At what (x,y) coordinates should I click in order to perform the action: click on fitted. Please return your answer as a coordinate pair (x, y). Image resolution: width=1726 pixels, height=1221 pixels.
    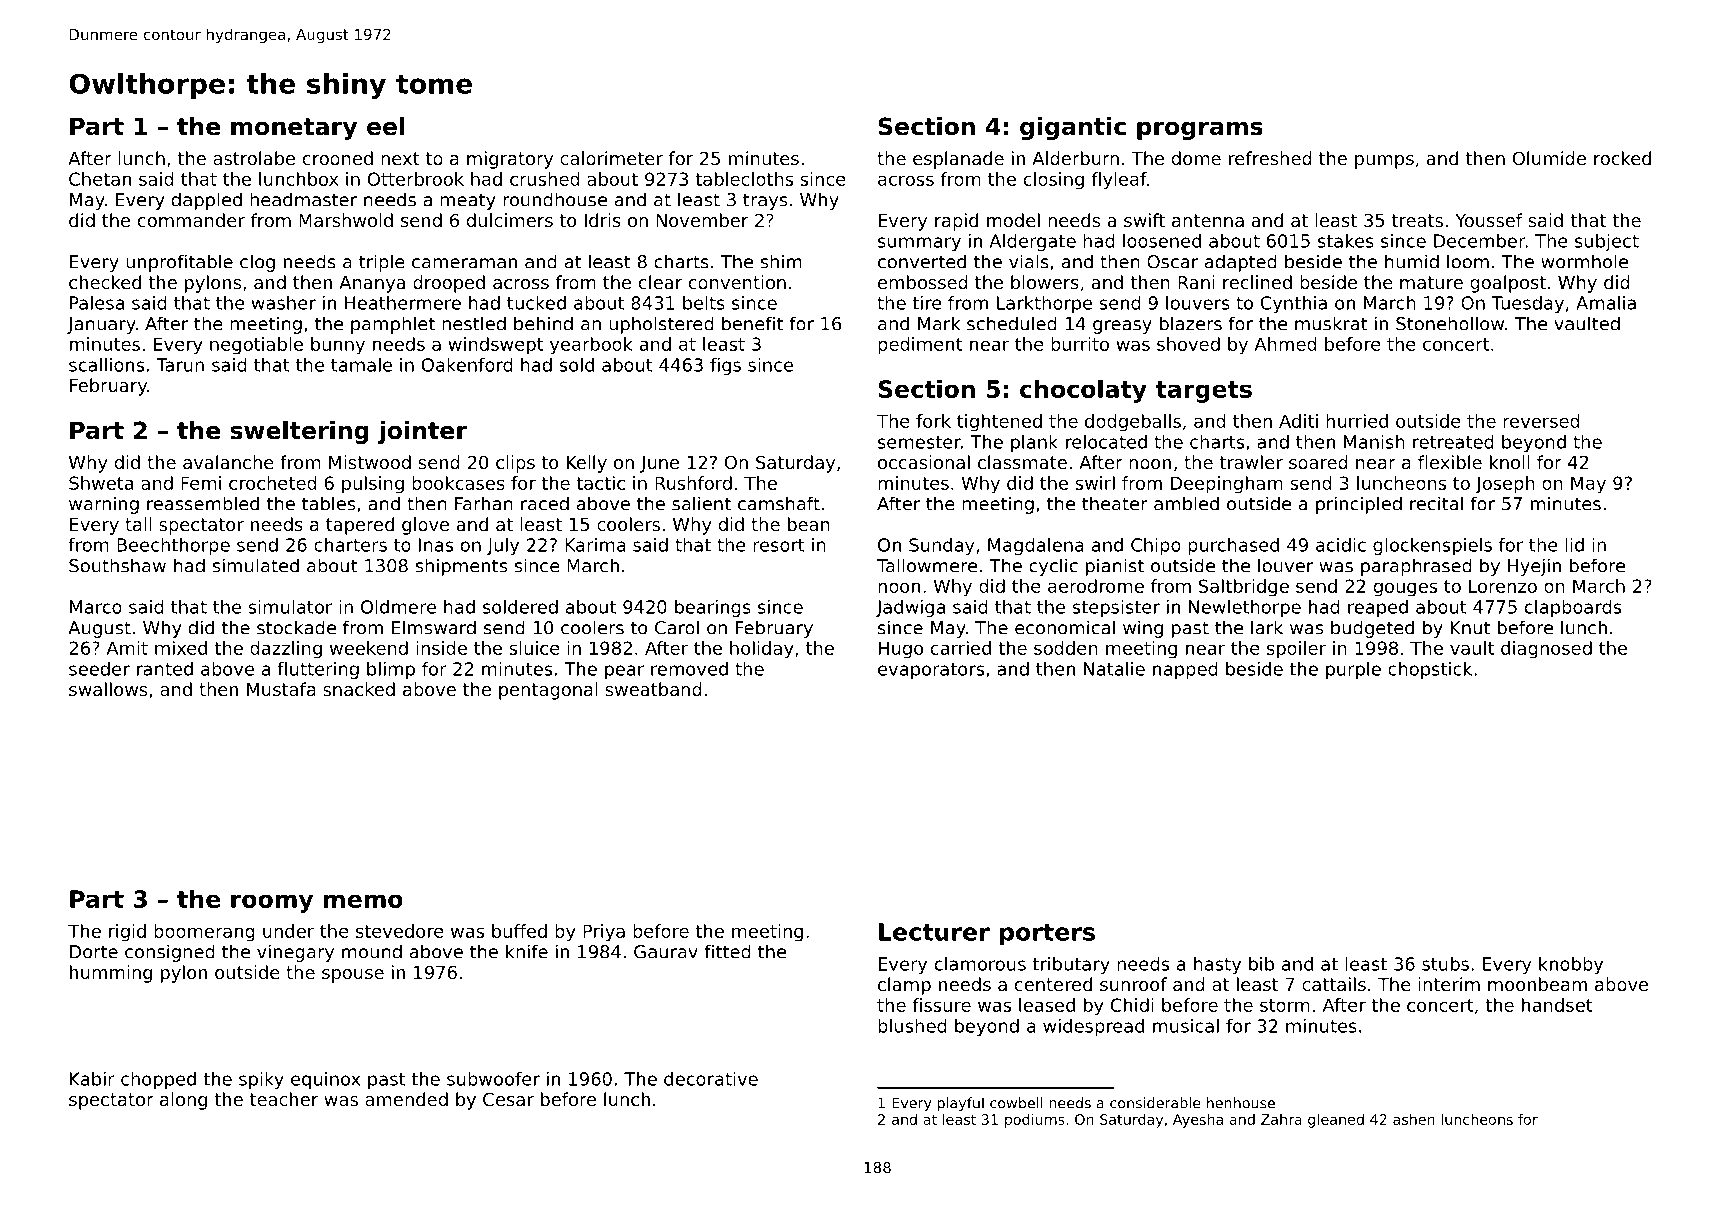
    Looking at the image, I should click on (728, 951).
